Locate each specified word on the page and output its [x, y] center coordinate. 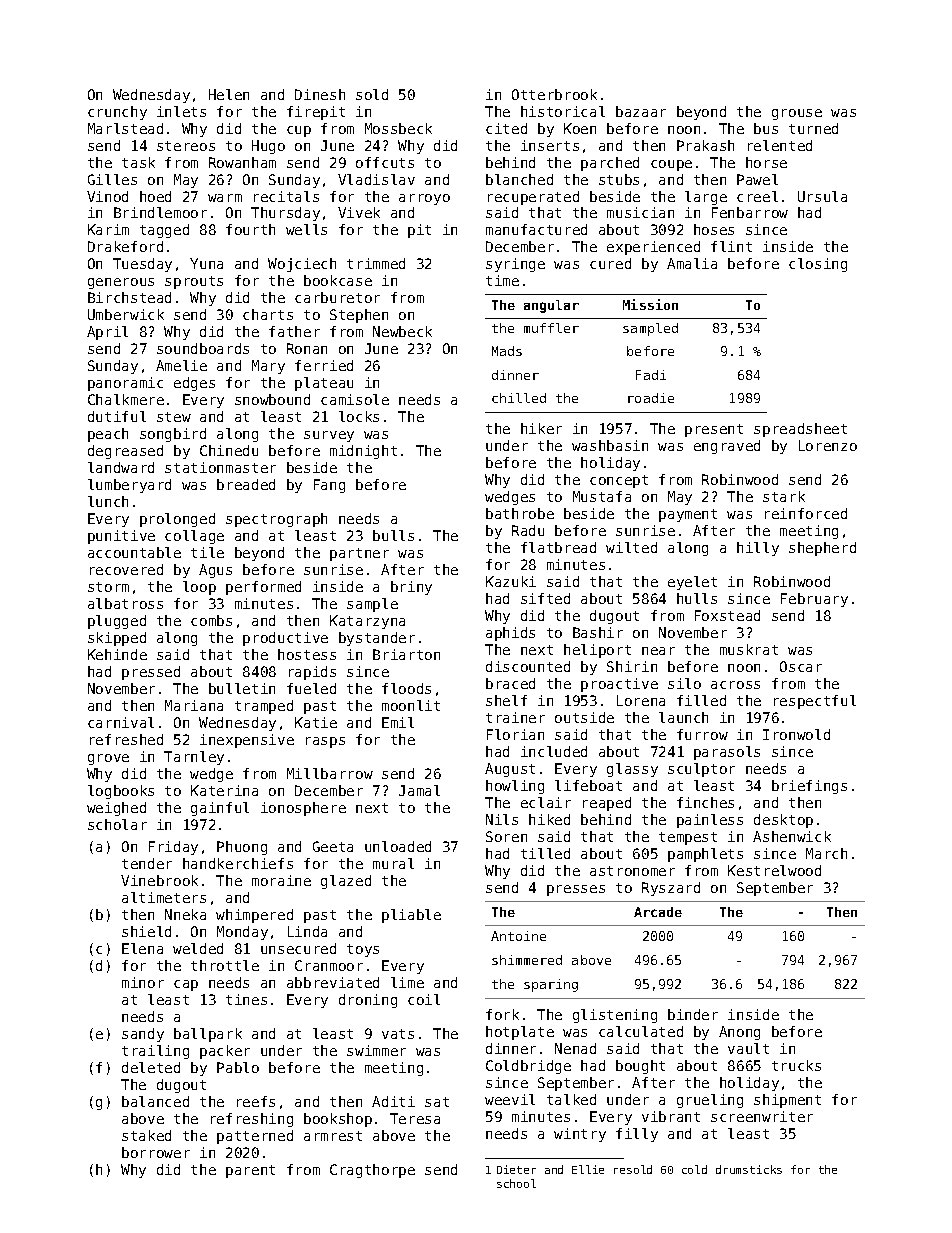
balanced [155, 1101]
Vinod [107, 196]
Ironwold [796, 734]
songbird [173, 435]
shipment [787, 1101]
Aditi [393, 1101]
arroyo [424, 199]
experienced [653, 248]
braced [510, 683]
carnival [121, 722]
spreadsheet [800, 430]
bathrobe [520, 513]
